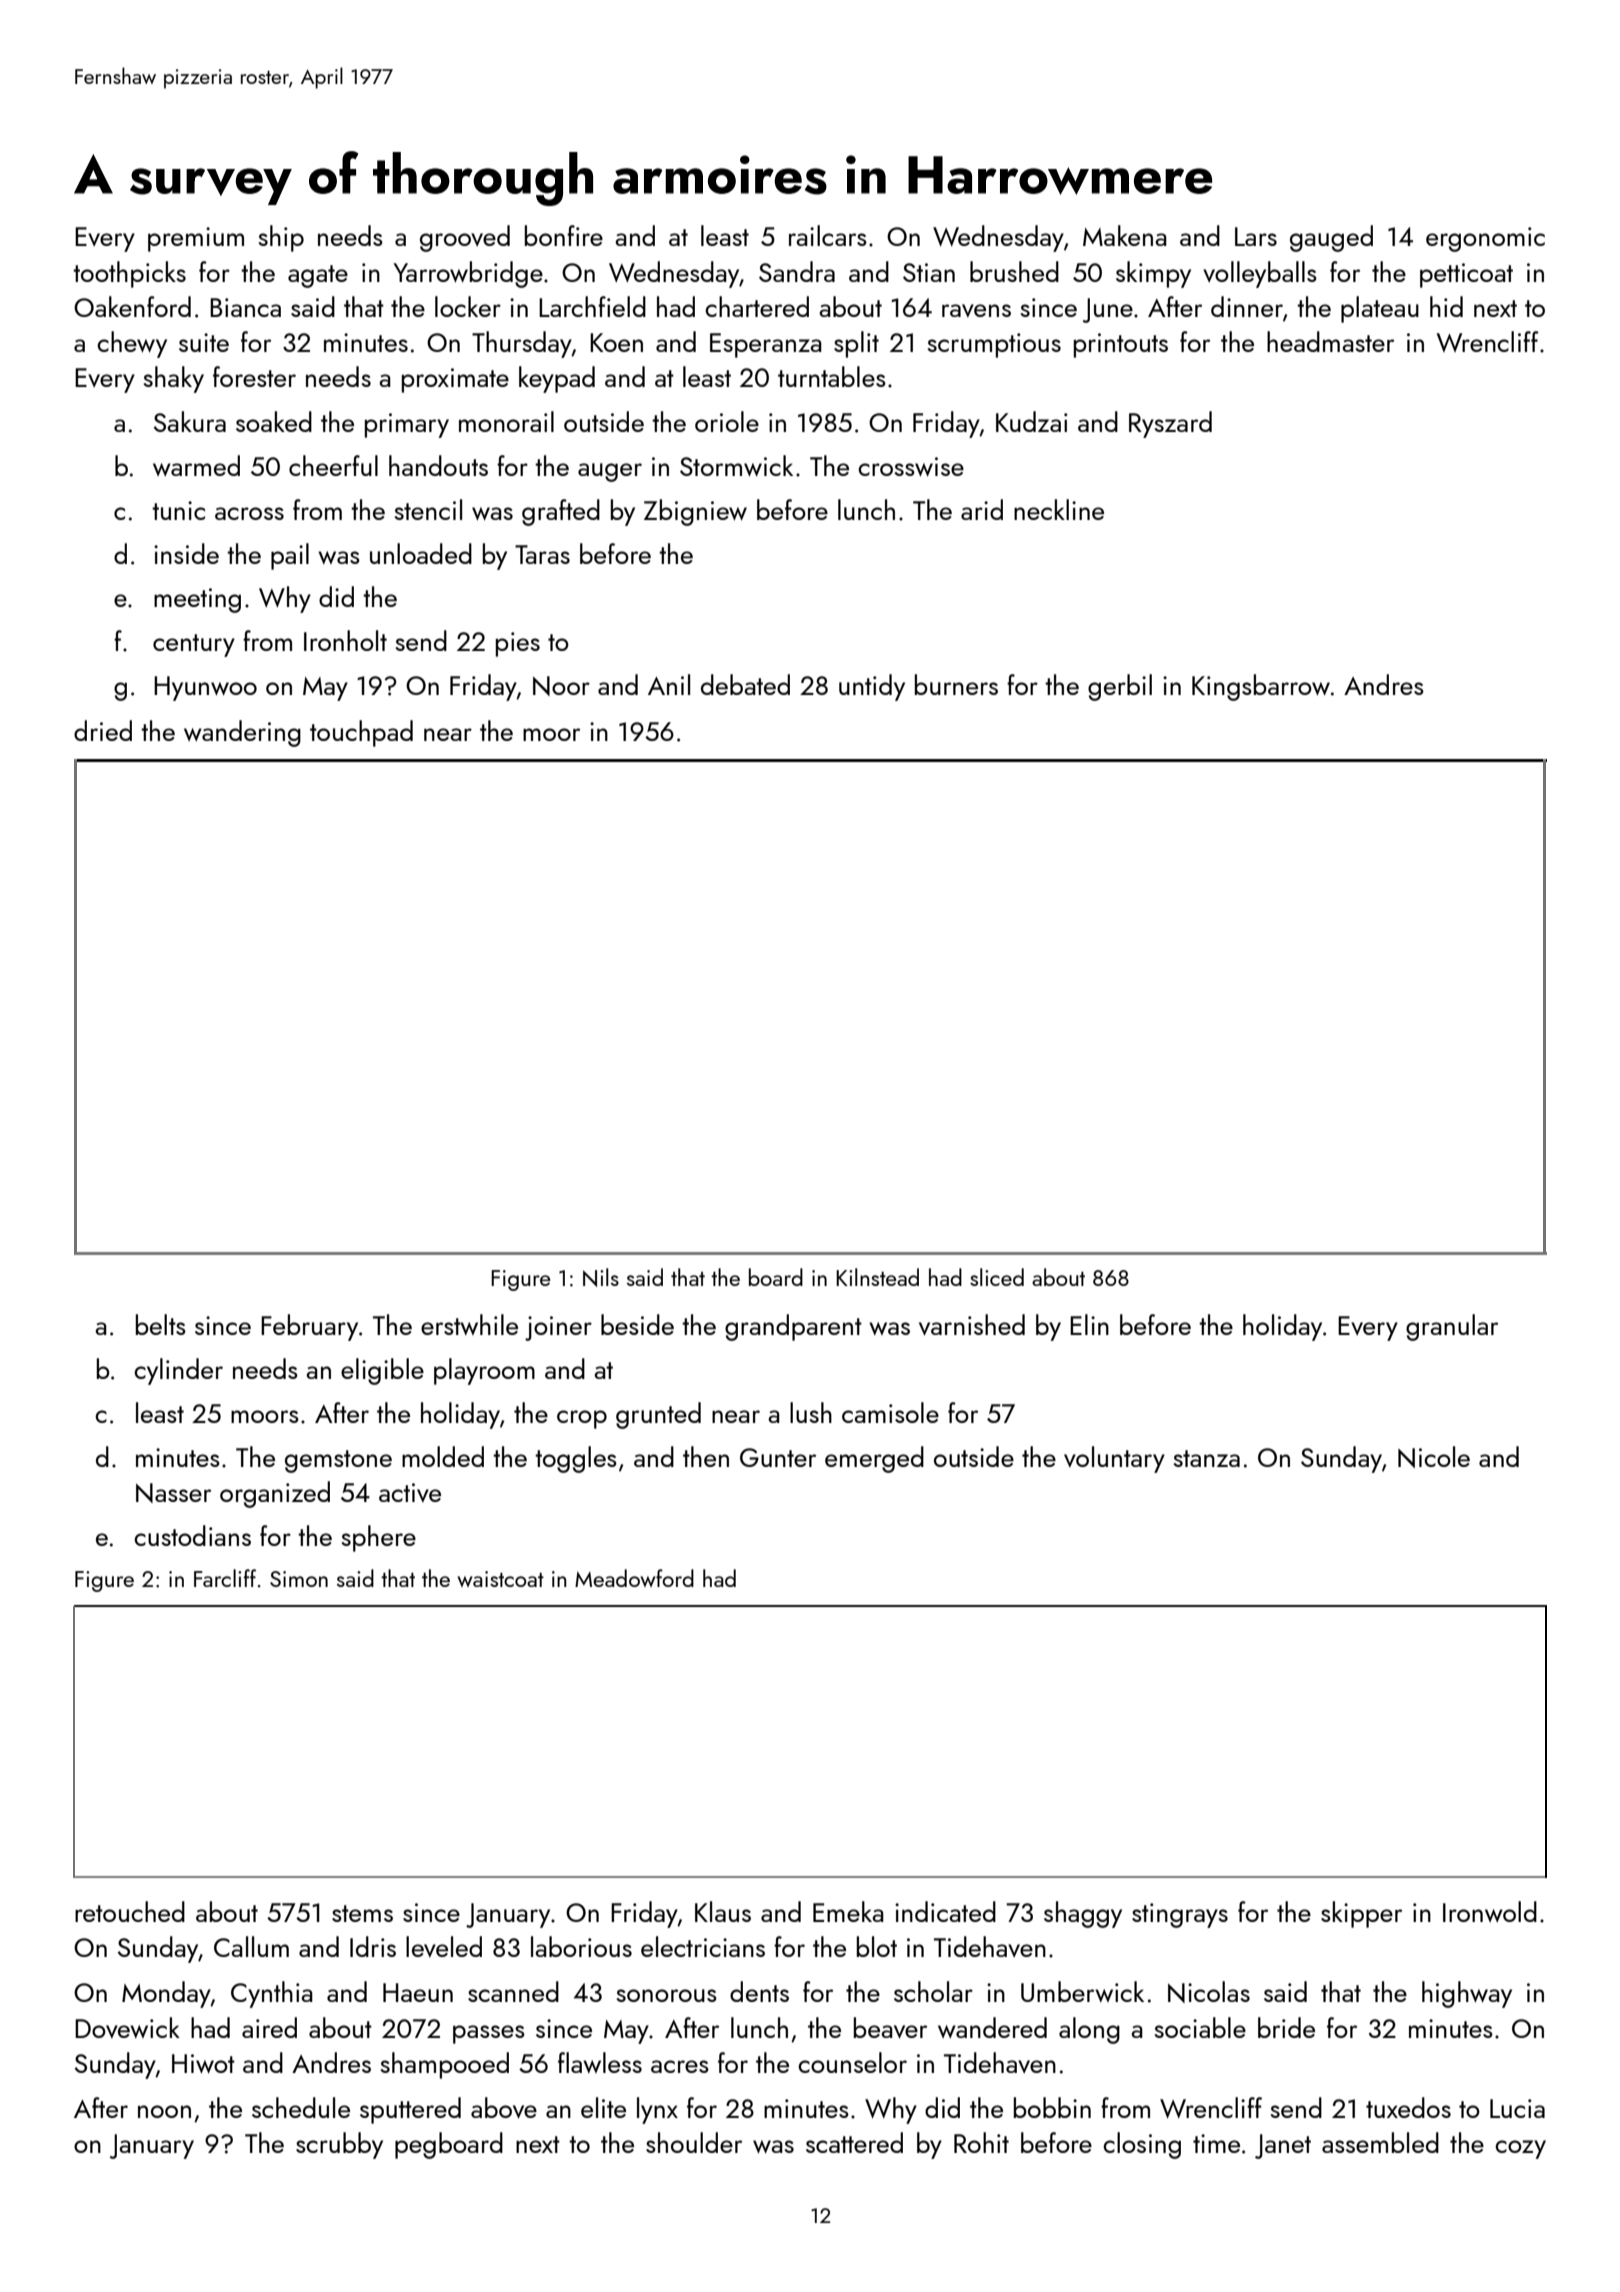 Image resolution: width=1620 pixels, height=2292 pixels. Describe the element at coordinates (225, 1578) in the page. I see `Farcliff` at that location.
